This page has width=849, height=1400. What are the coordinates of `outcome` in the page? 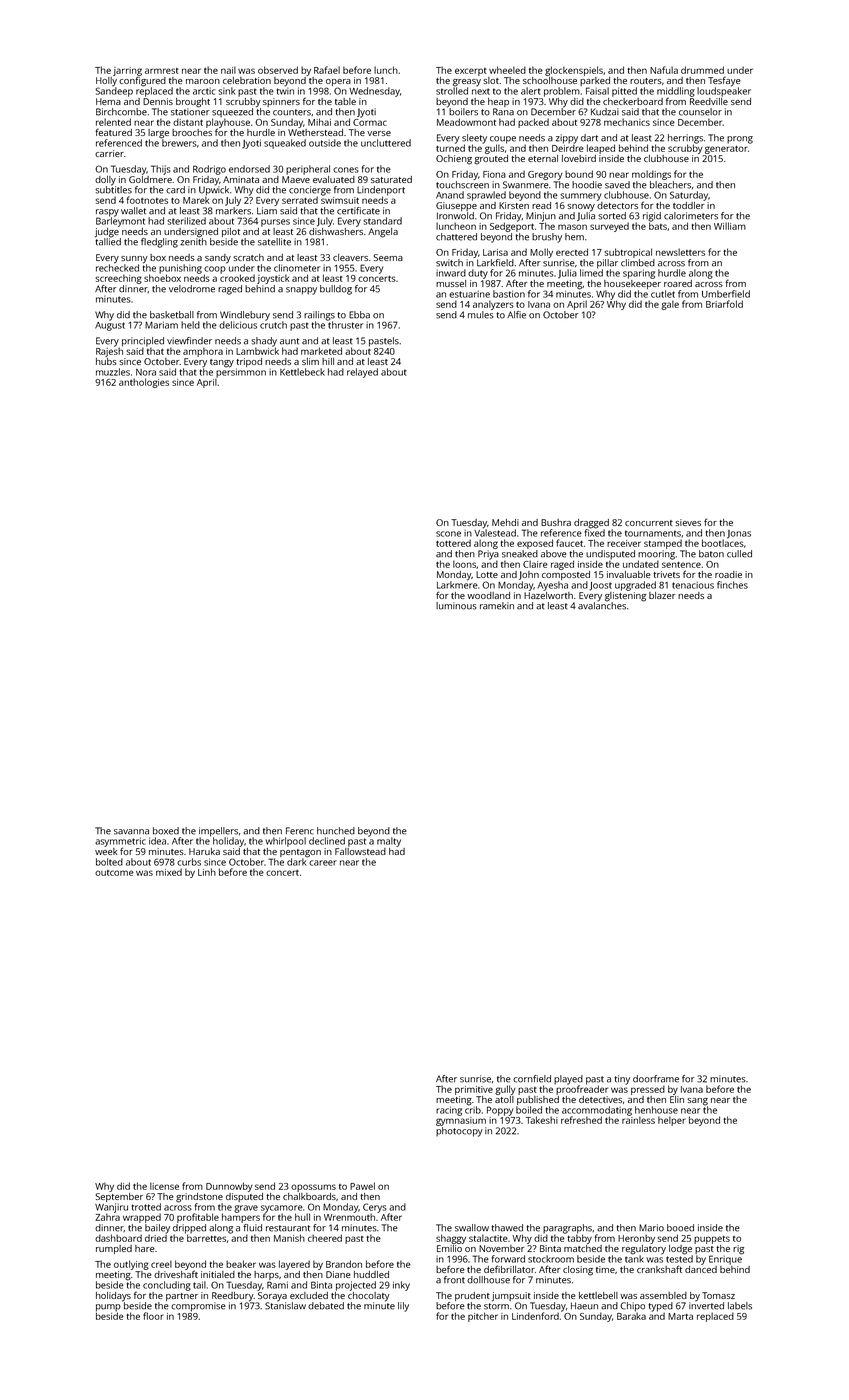 It's located at (114, 873).
